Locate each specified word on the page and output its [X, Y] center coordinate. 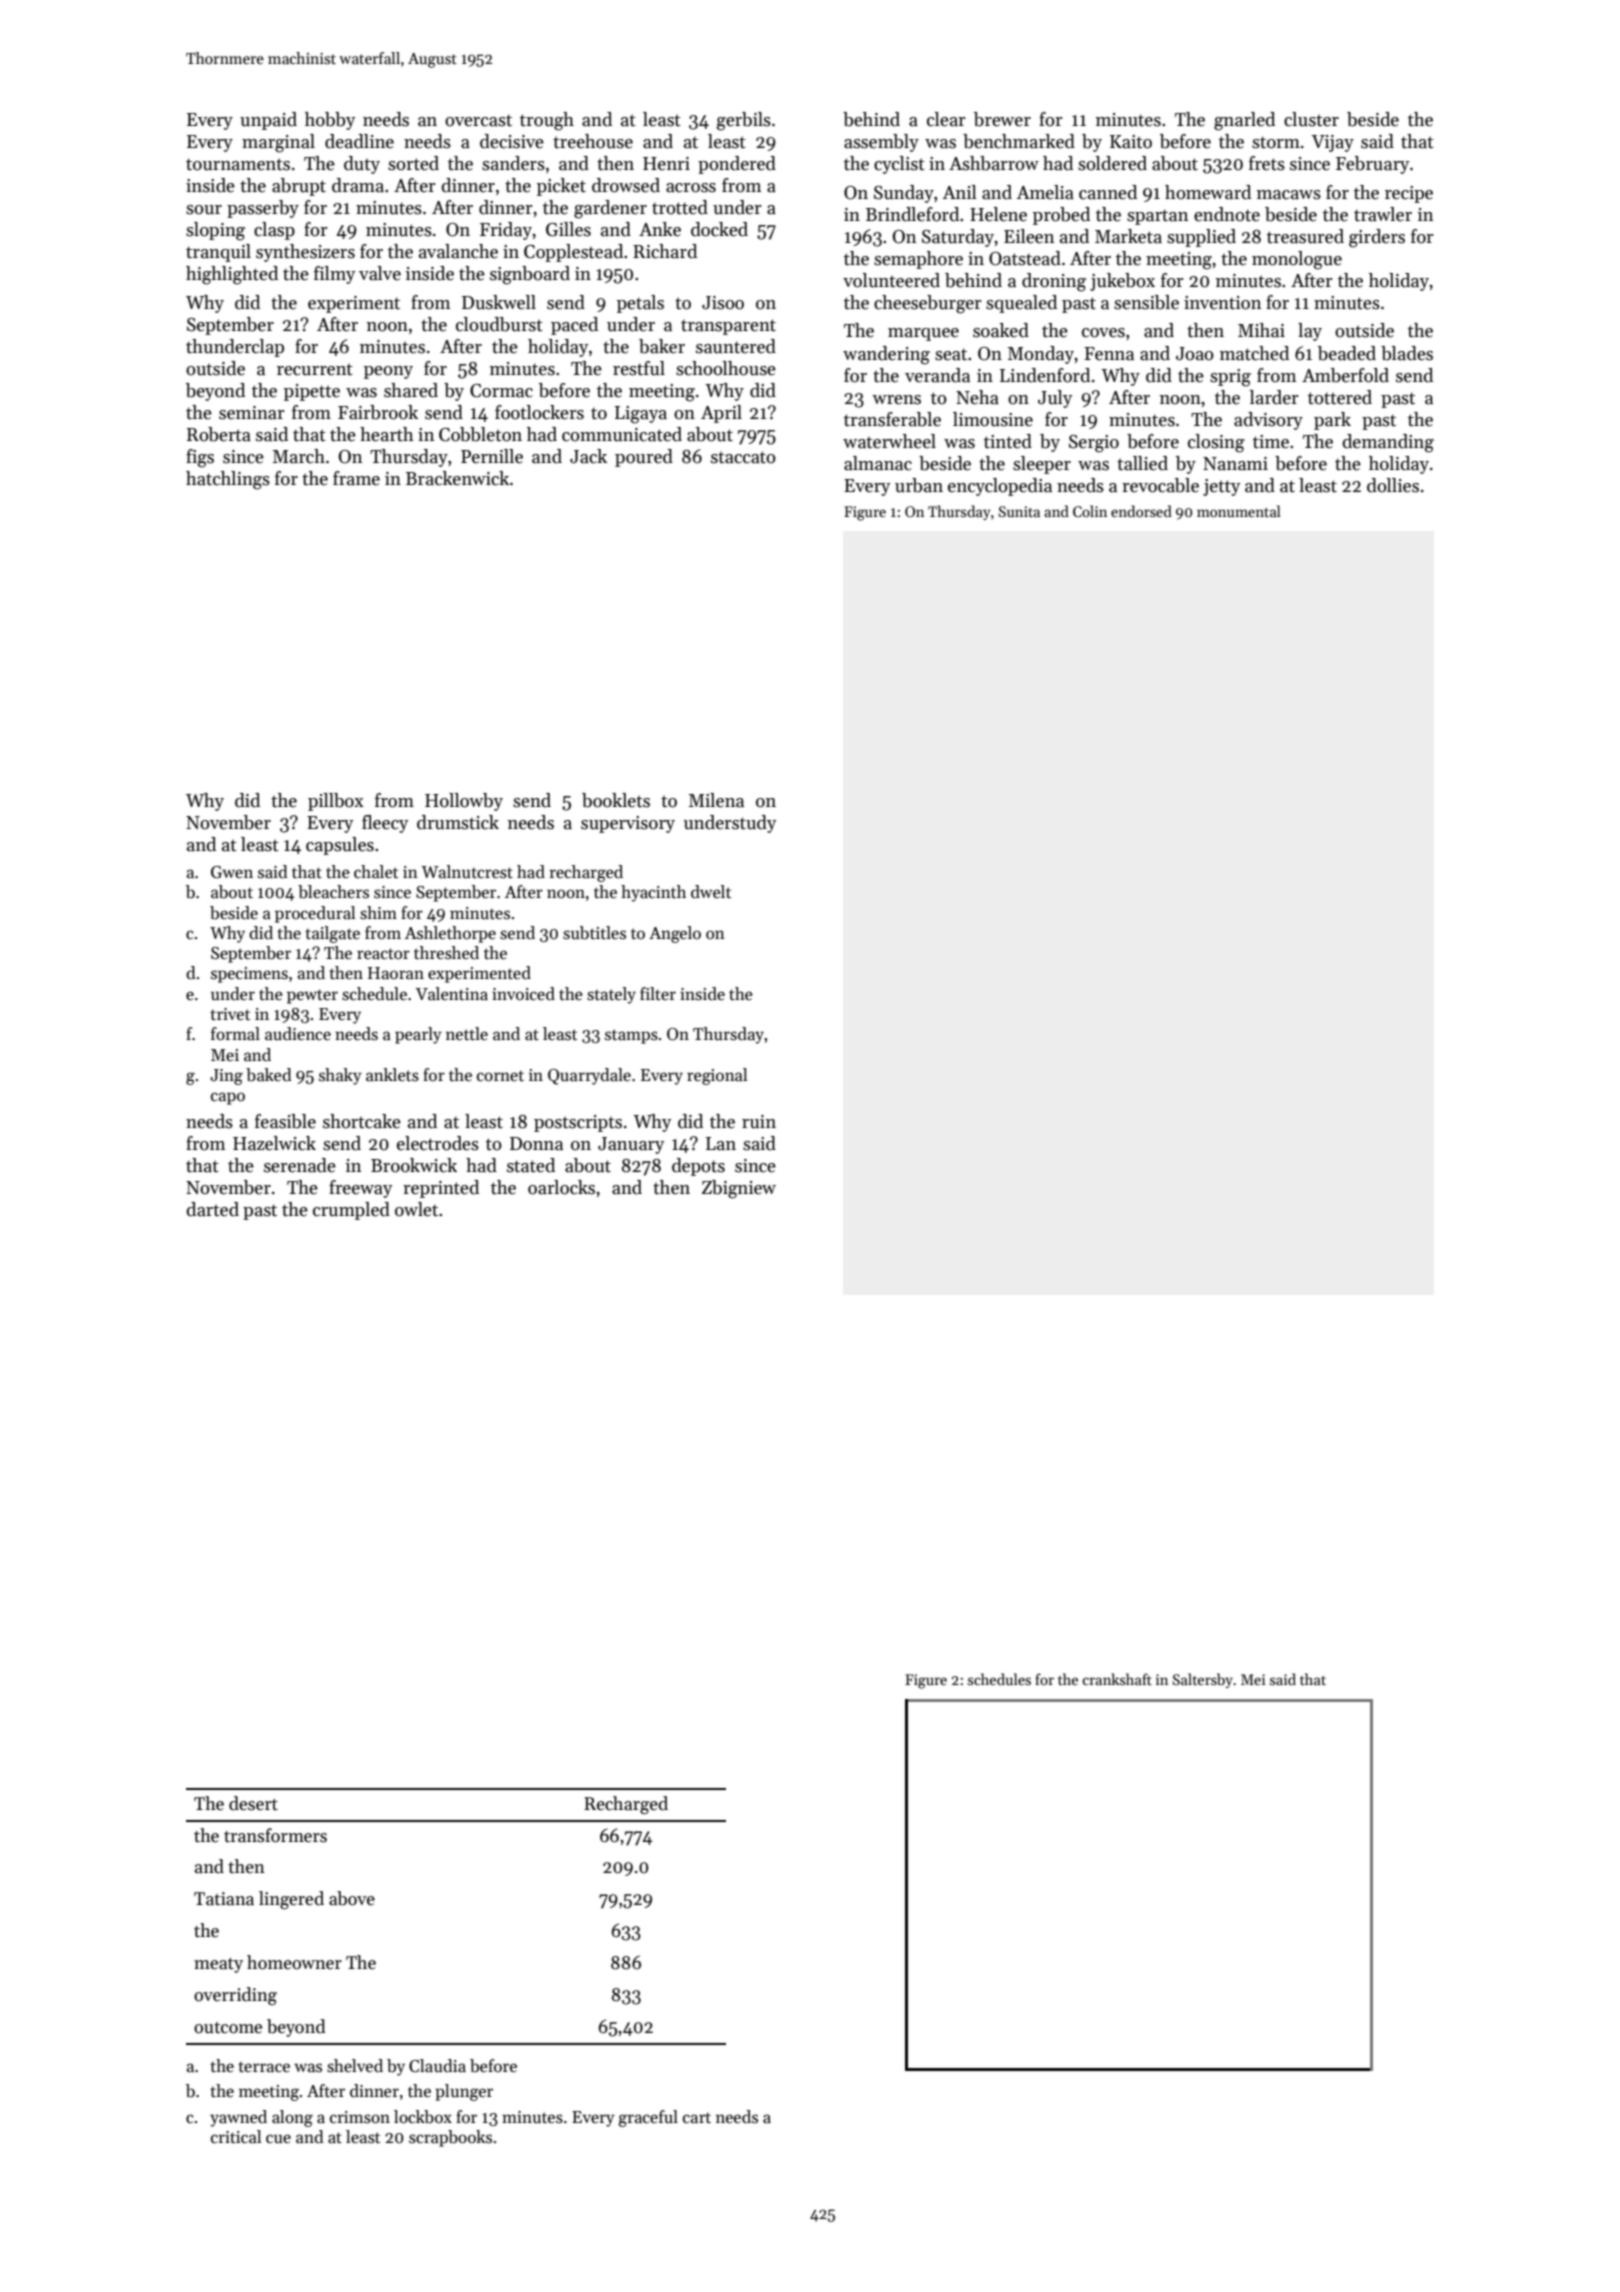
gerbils [744, 121]
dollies [1393, 485]
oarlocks [561, 1187]
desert [253, 1803]
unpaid [268, 121]
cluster [1311, 119]
